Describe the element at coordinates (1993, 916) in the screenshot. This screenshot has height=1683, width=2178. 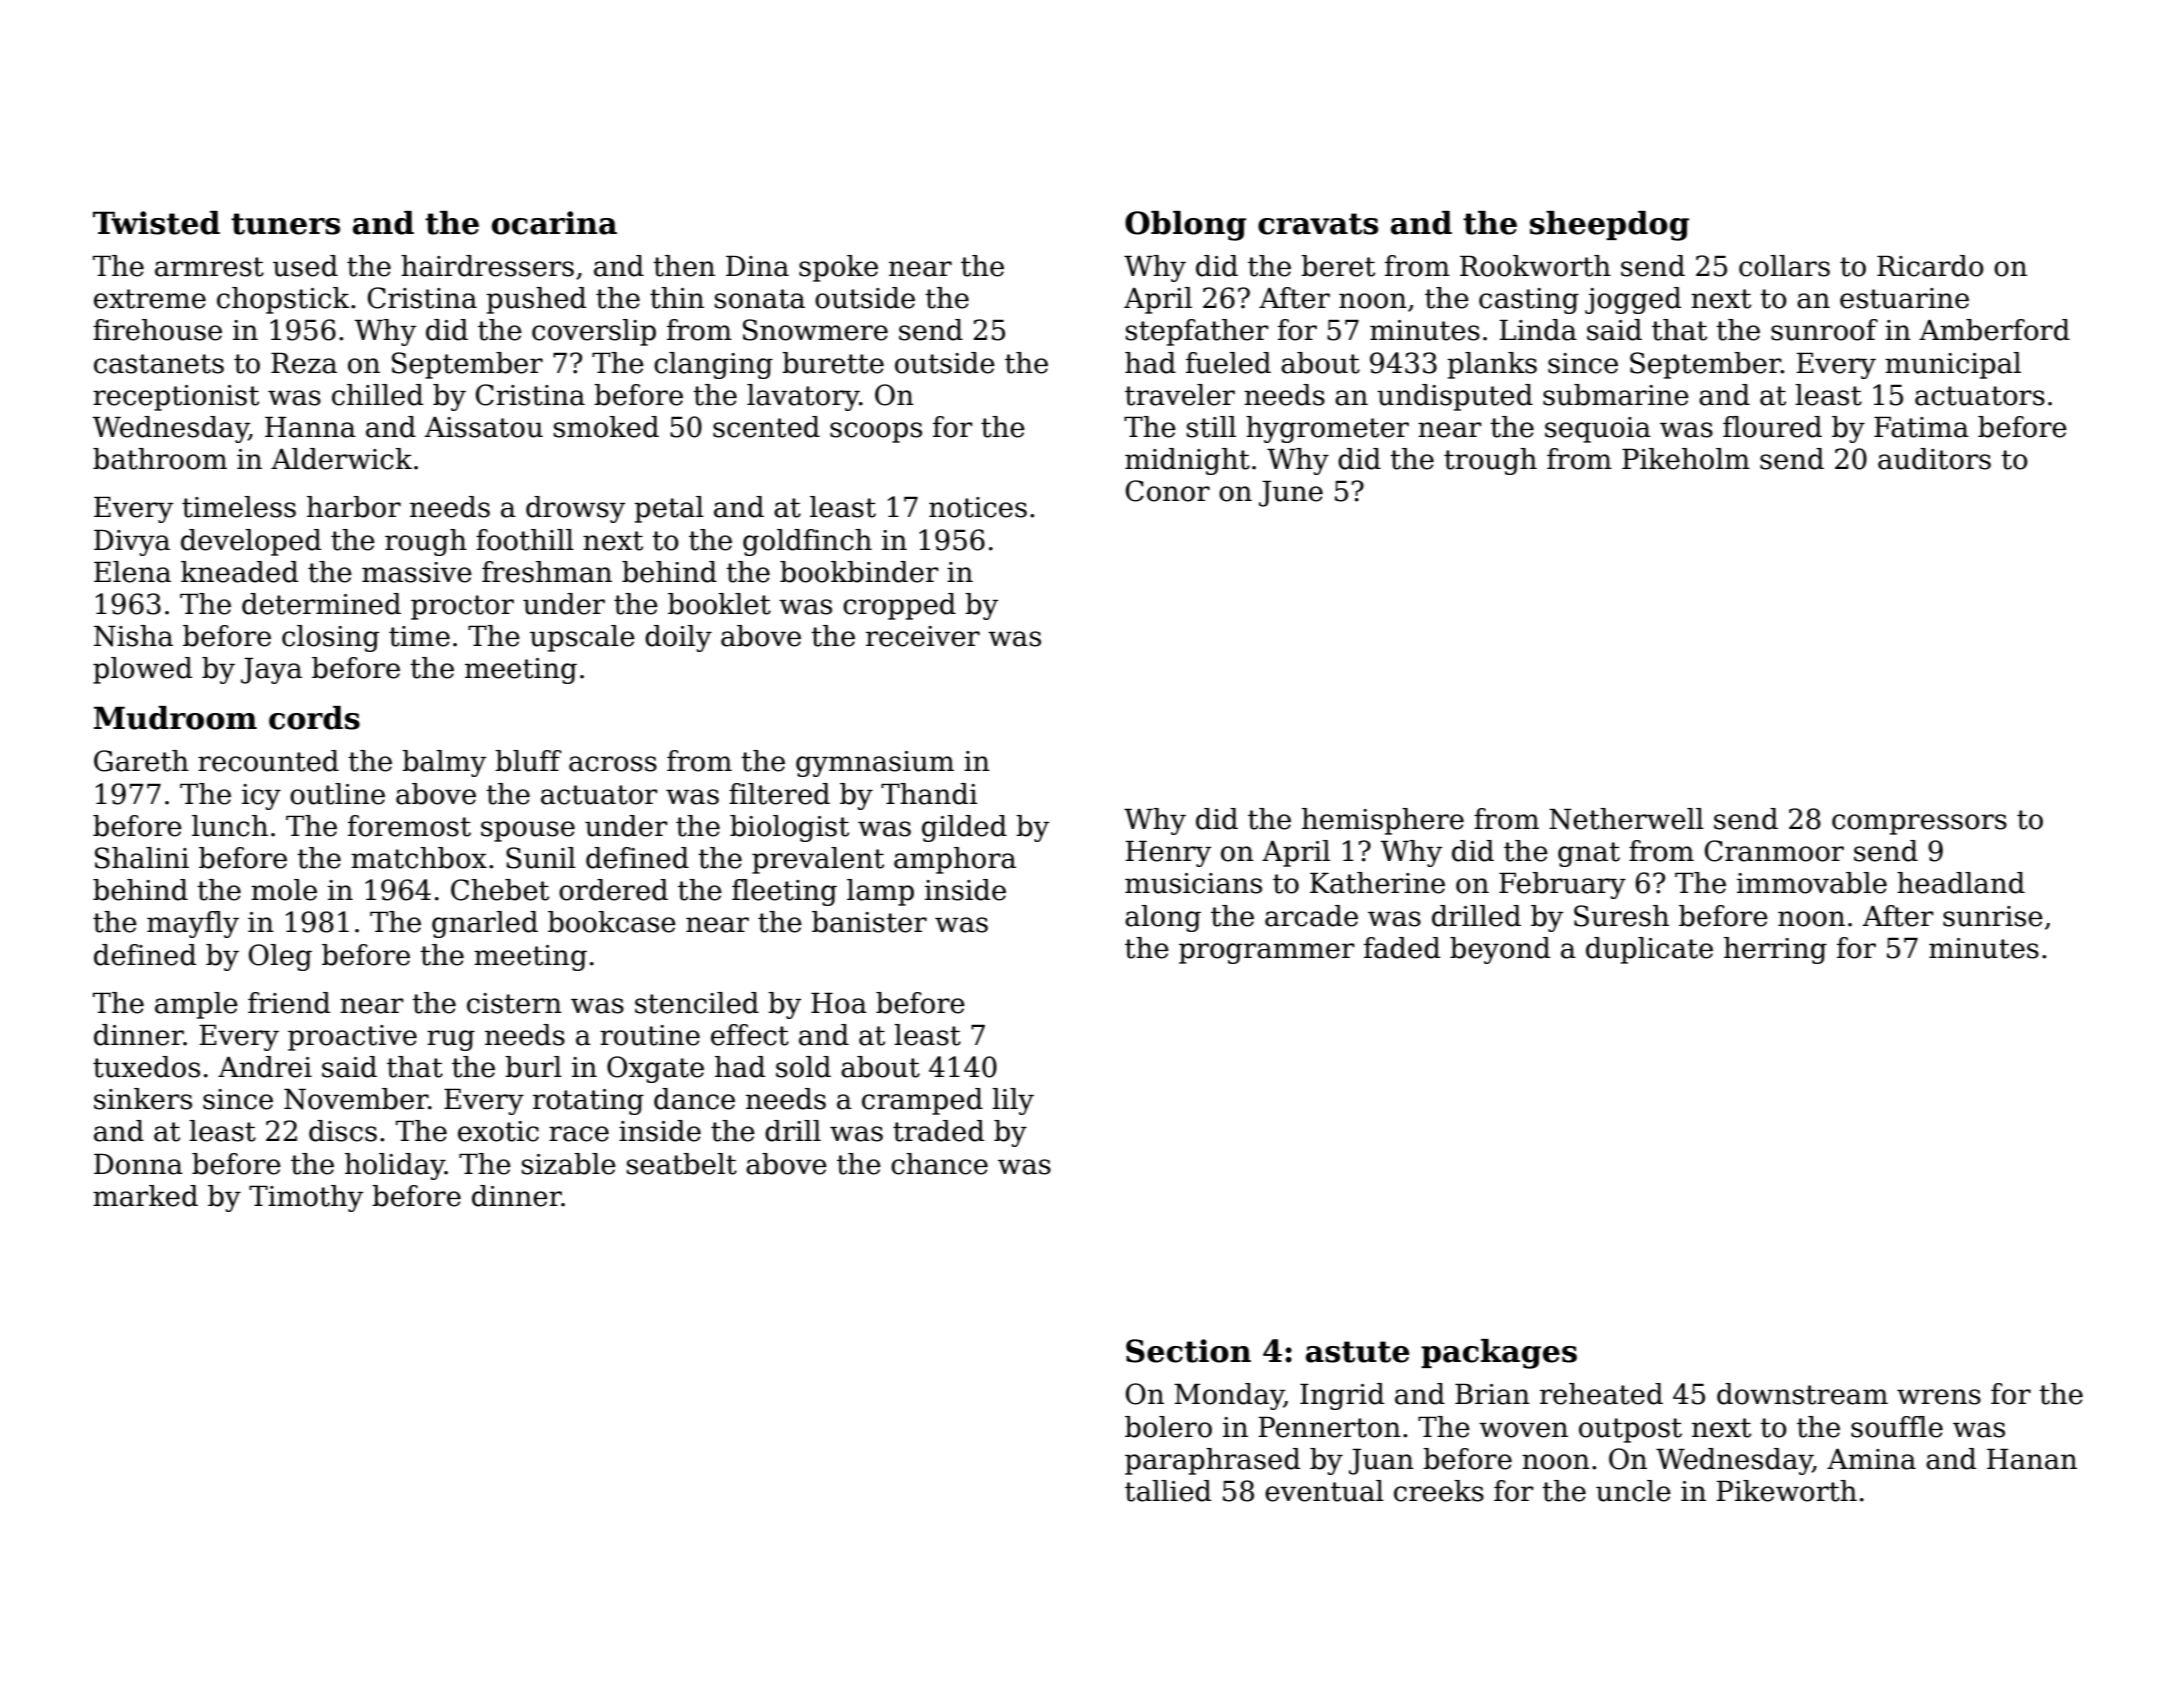
I see `sunrise` at that location.
